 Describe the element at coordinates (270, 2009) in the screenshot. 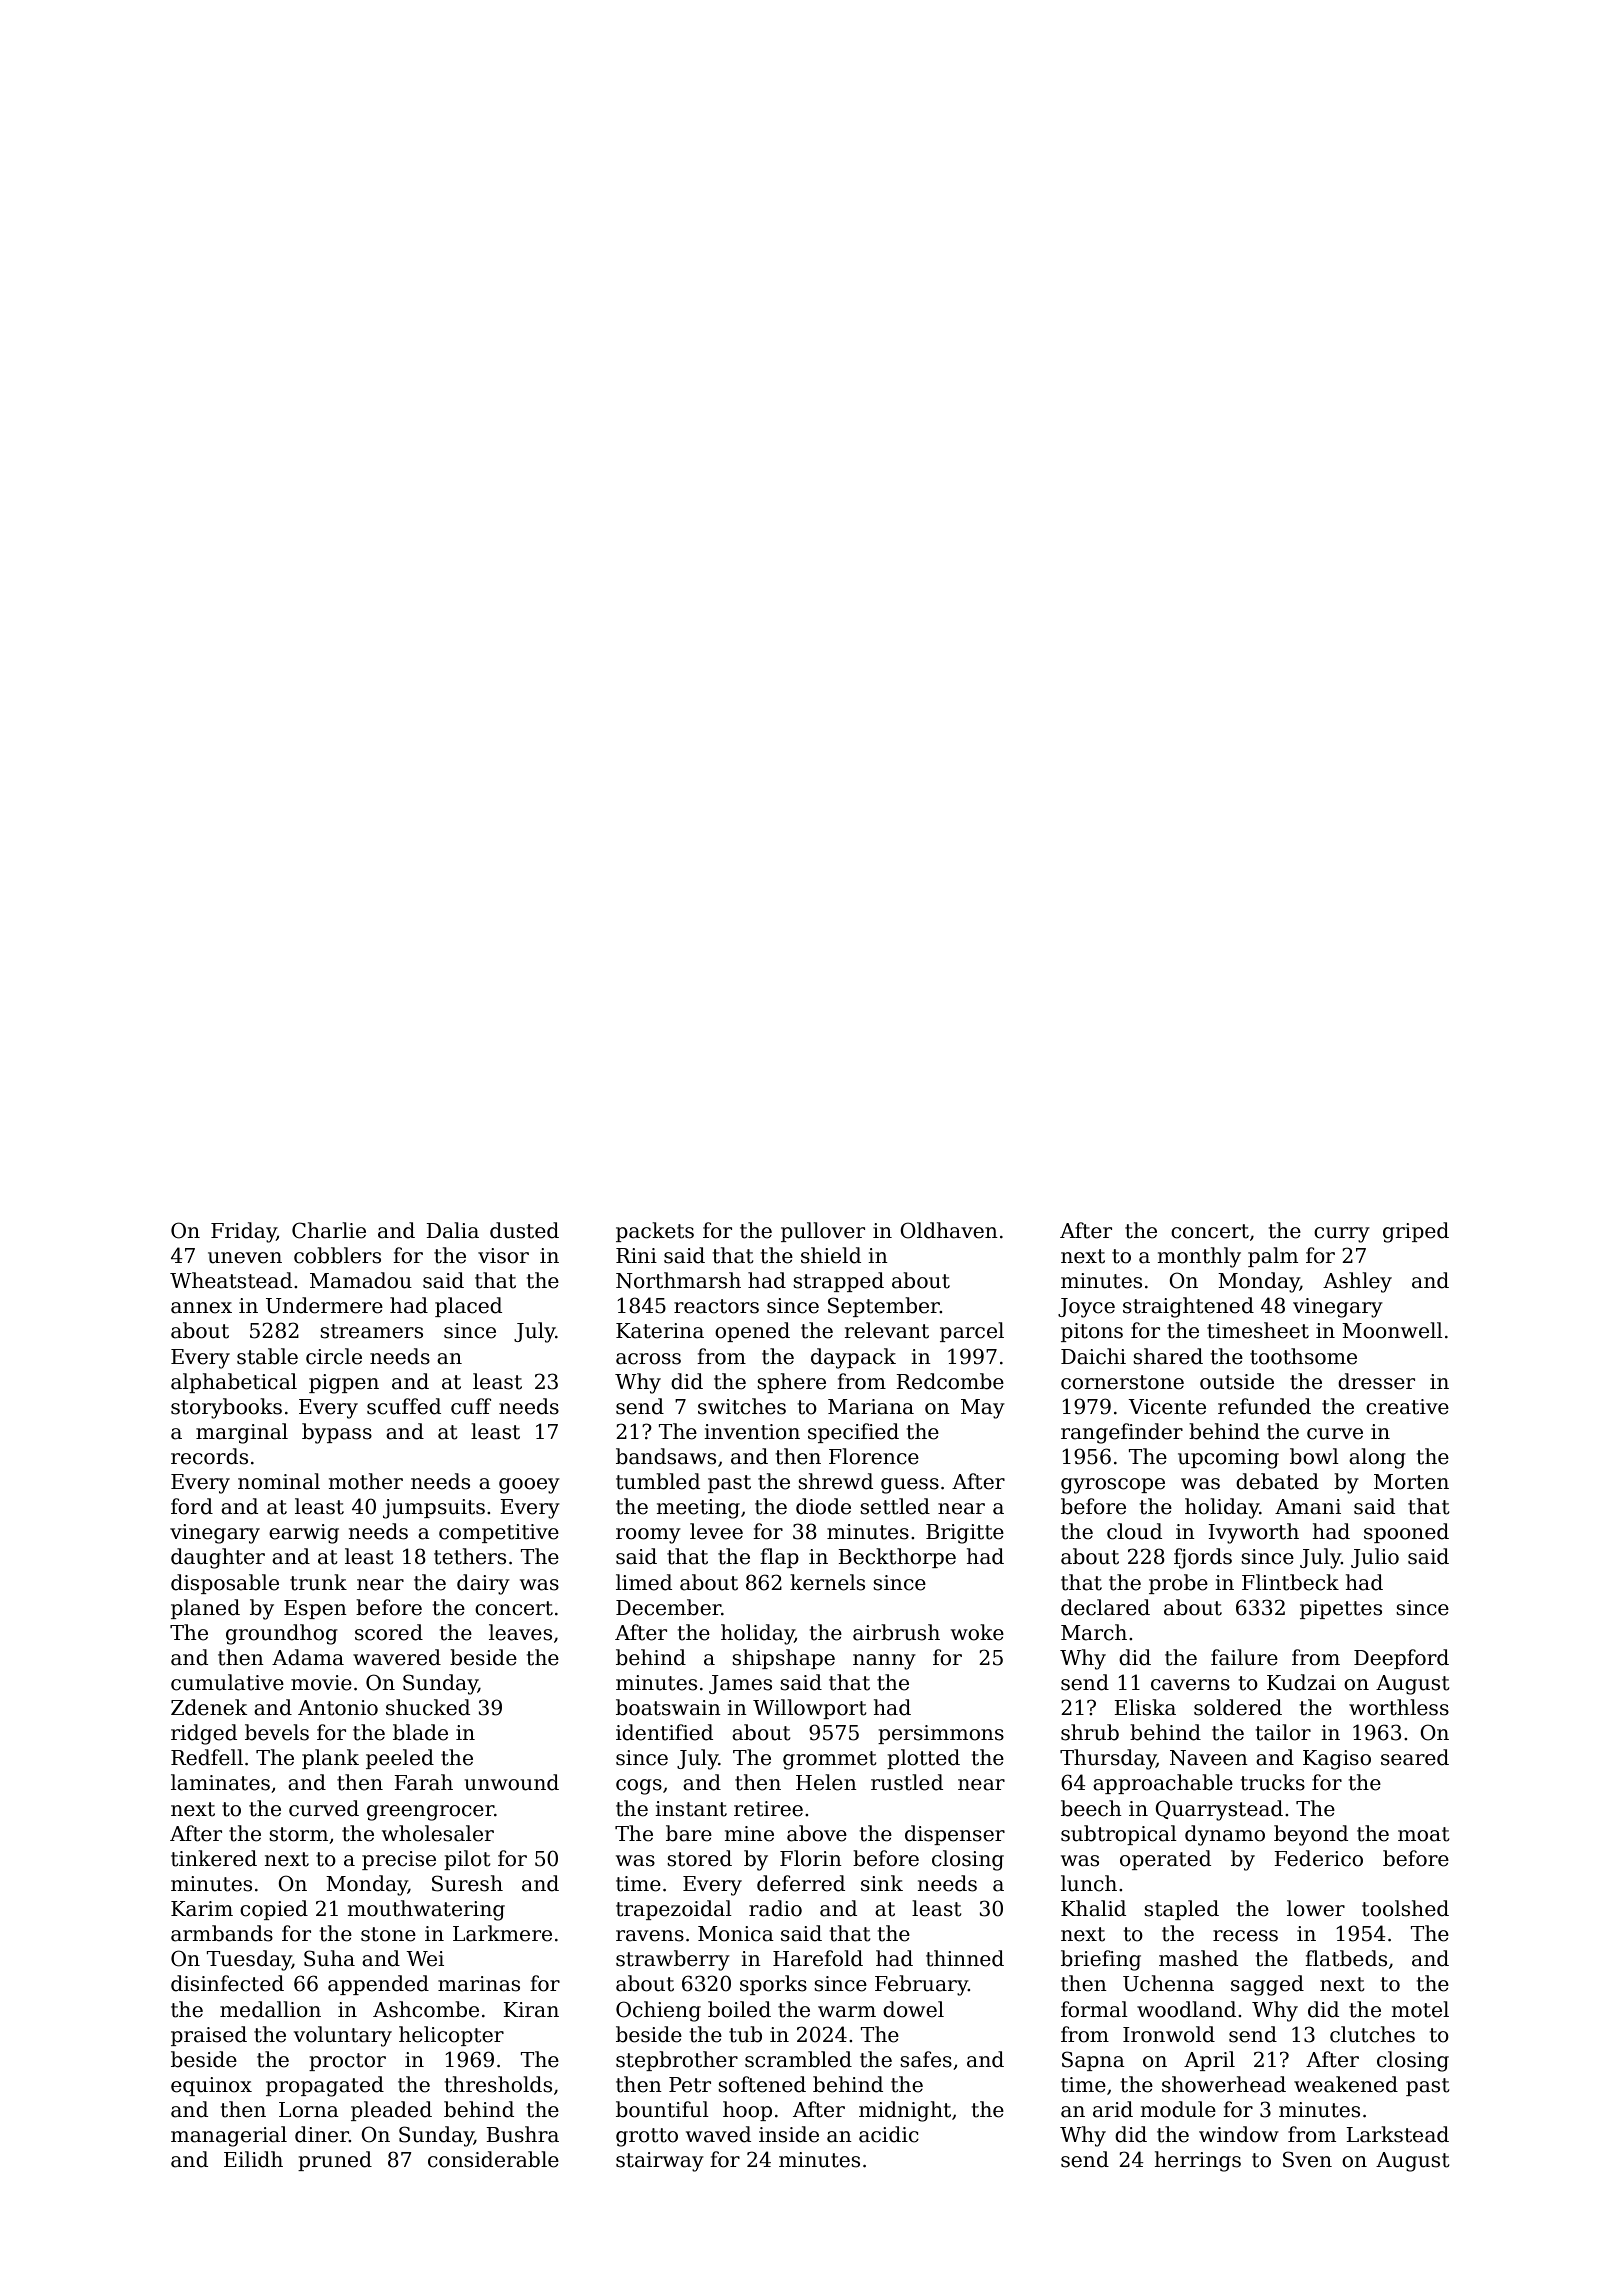

I see `medallion` at that location.
